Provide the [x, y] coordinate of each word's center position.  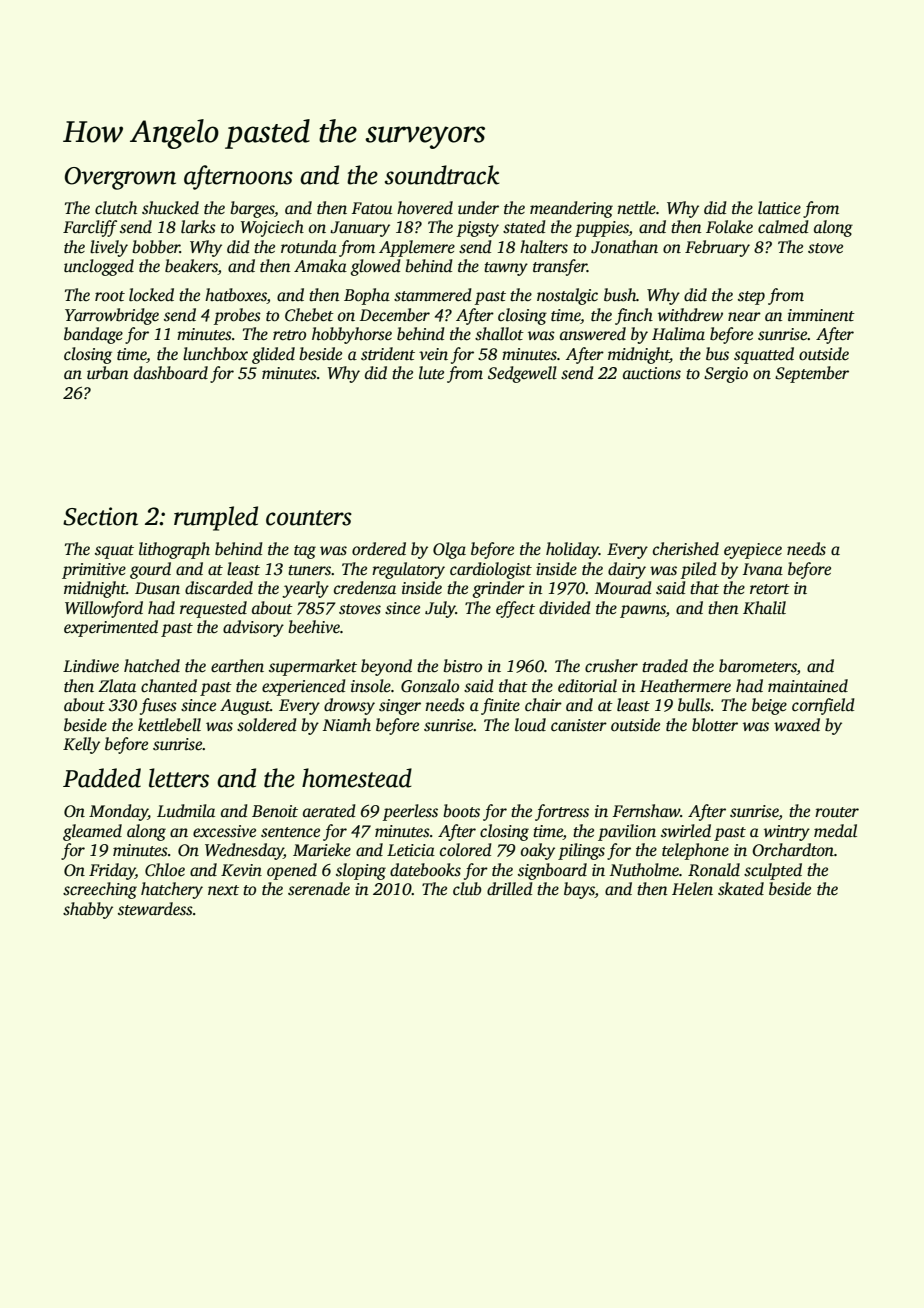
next [223, 890]
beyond [386, 667]
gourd [150, 570]
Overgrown [120, 178]
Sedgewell [522, 374]
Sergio [726, 375]
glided [273, 355]
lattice [779, 208]
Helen [692, 889]
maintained [808, 686]
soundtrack [442, 175]
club [467, 889]
